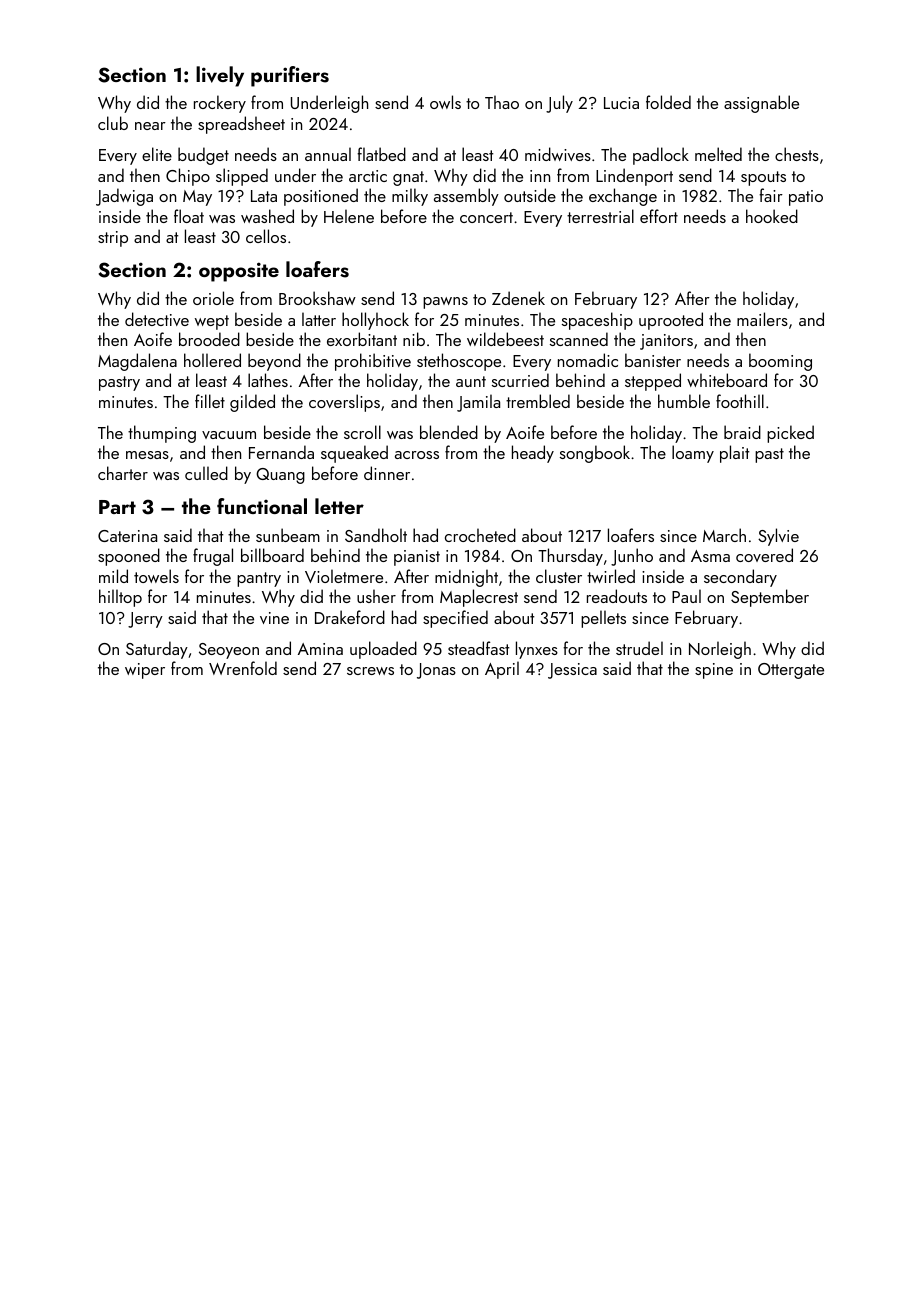  What do you see at coordinates (479, 598) in the page?
I see `Maplecrest` at bounding box center [479, 598].
